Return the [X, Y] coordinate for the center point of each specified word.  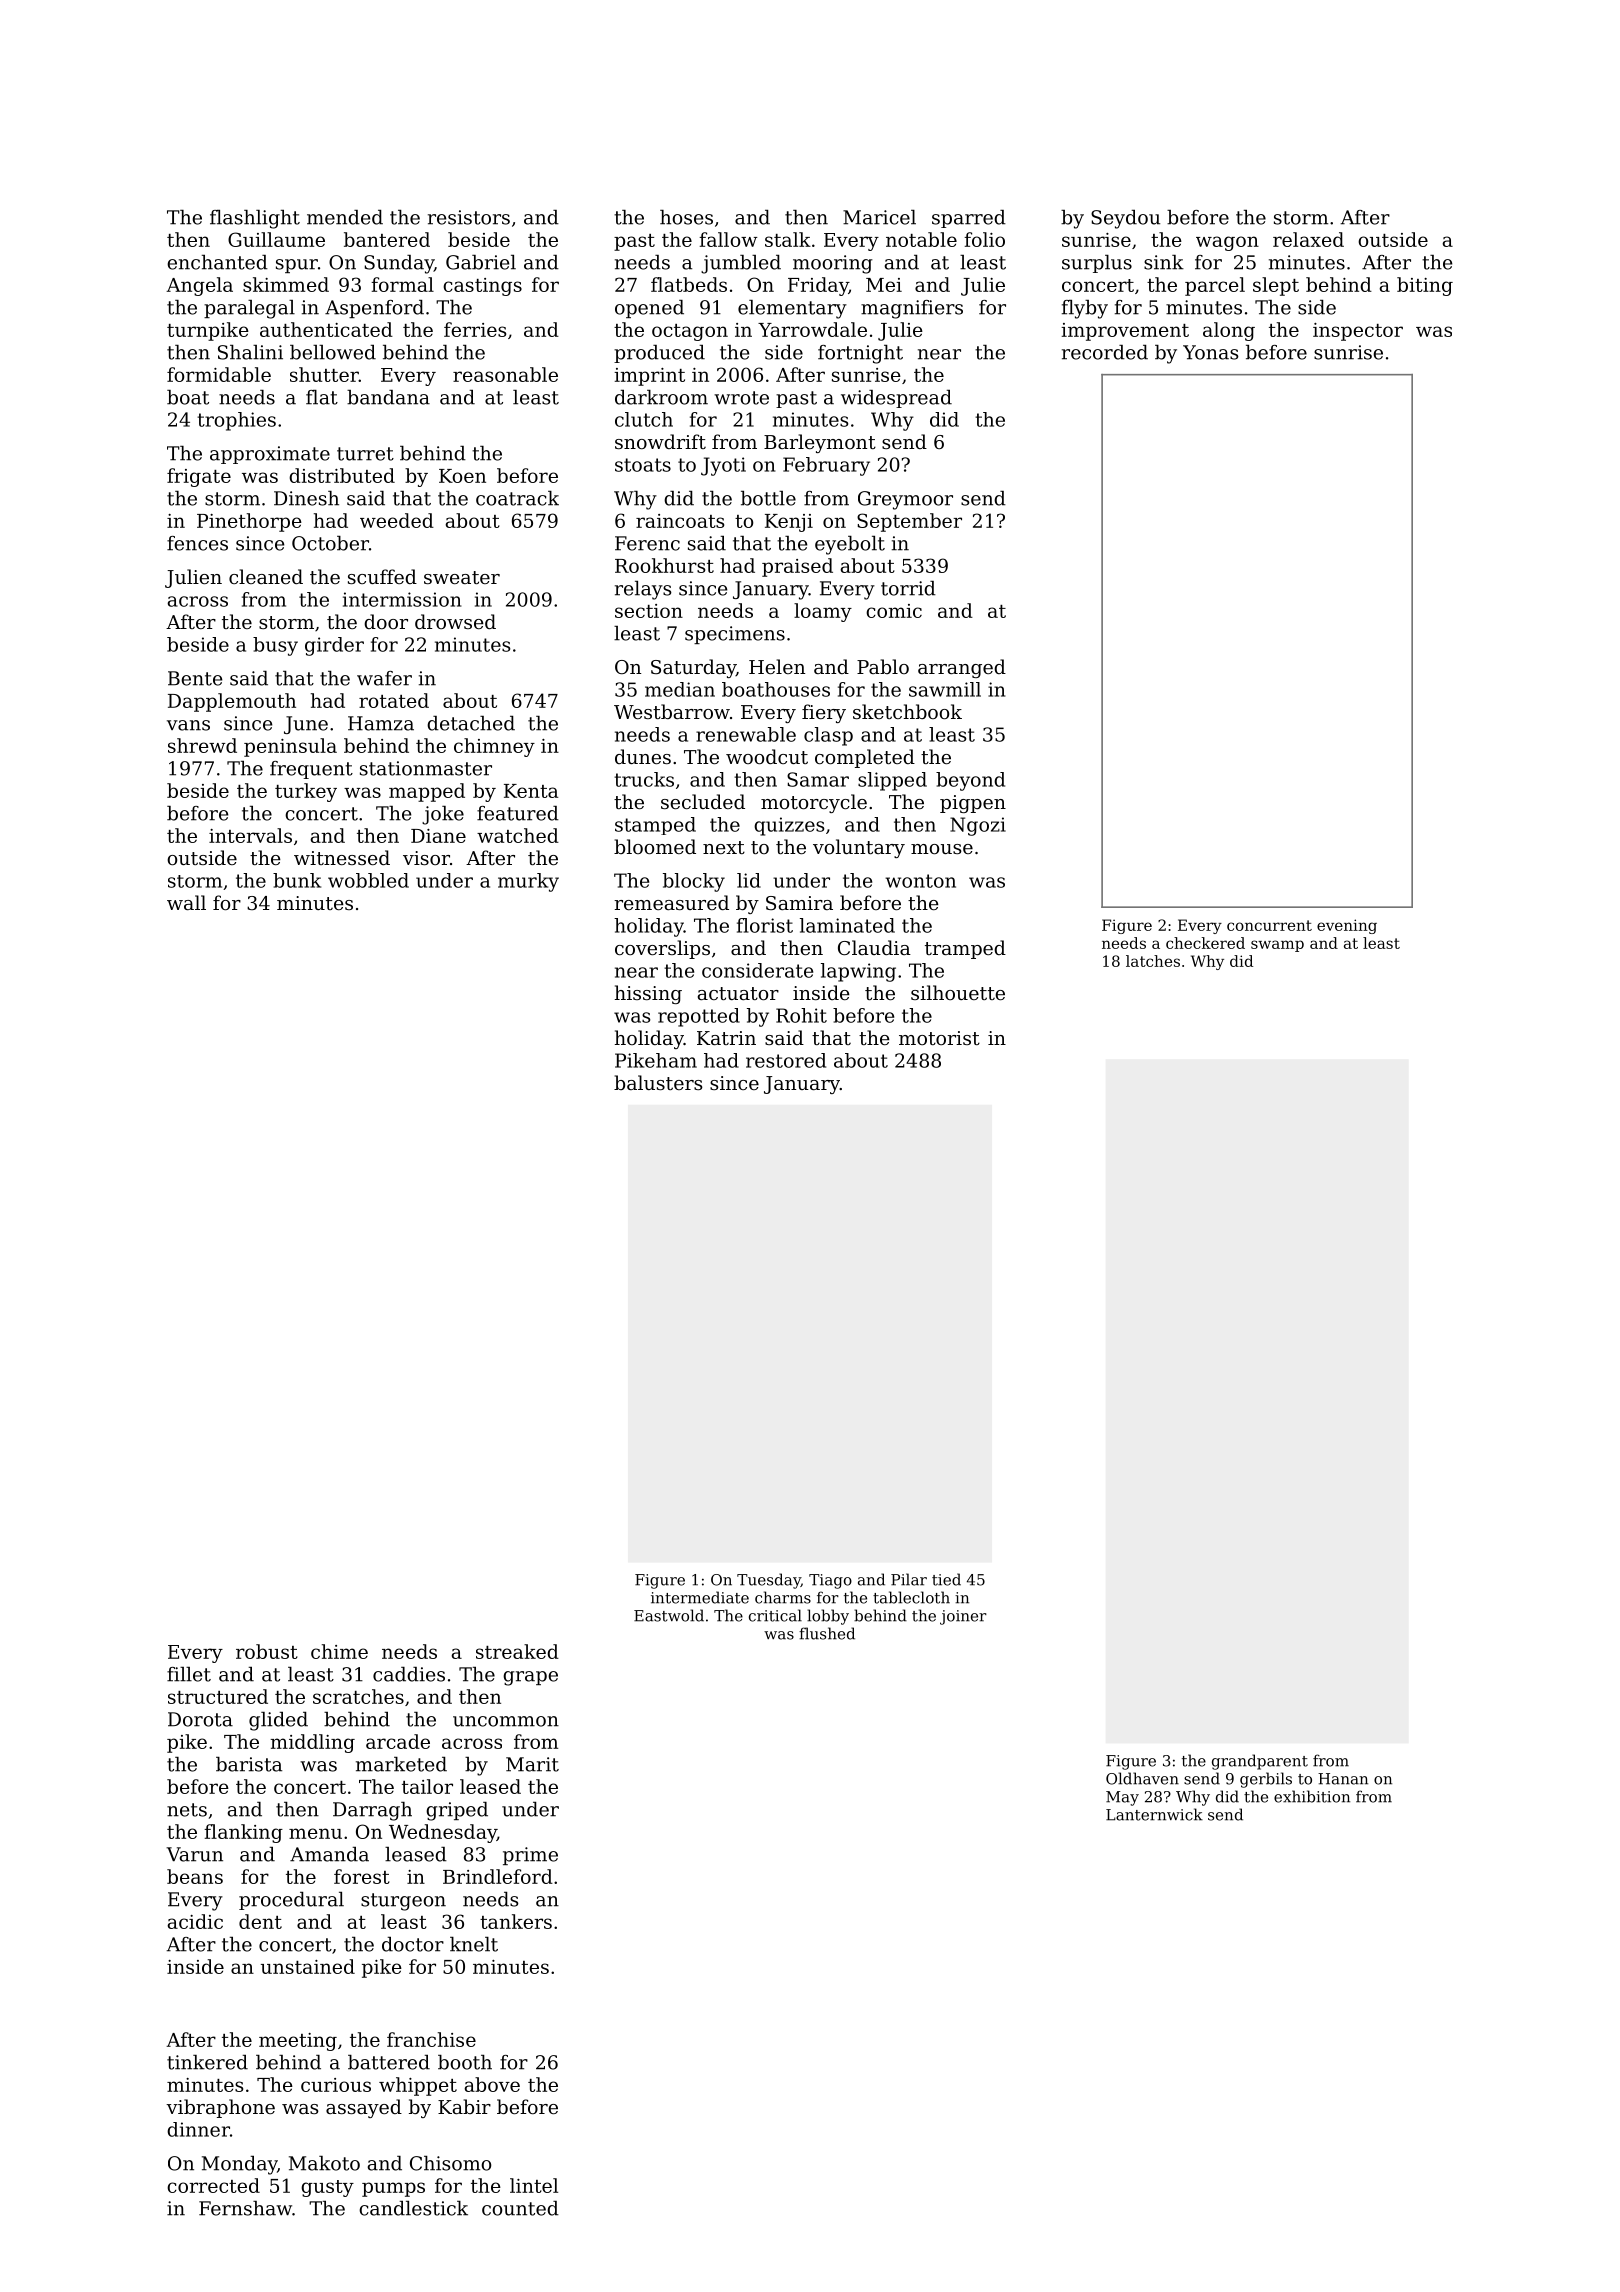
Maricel [879, 217]
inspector [1358, 332]
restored [786, 1060]
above [492, 2084]
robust [267, 1651]
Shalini [250, 352]
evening [1347, 926]
